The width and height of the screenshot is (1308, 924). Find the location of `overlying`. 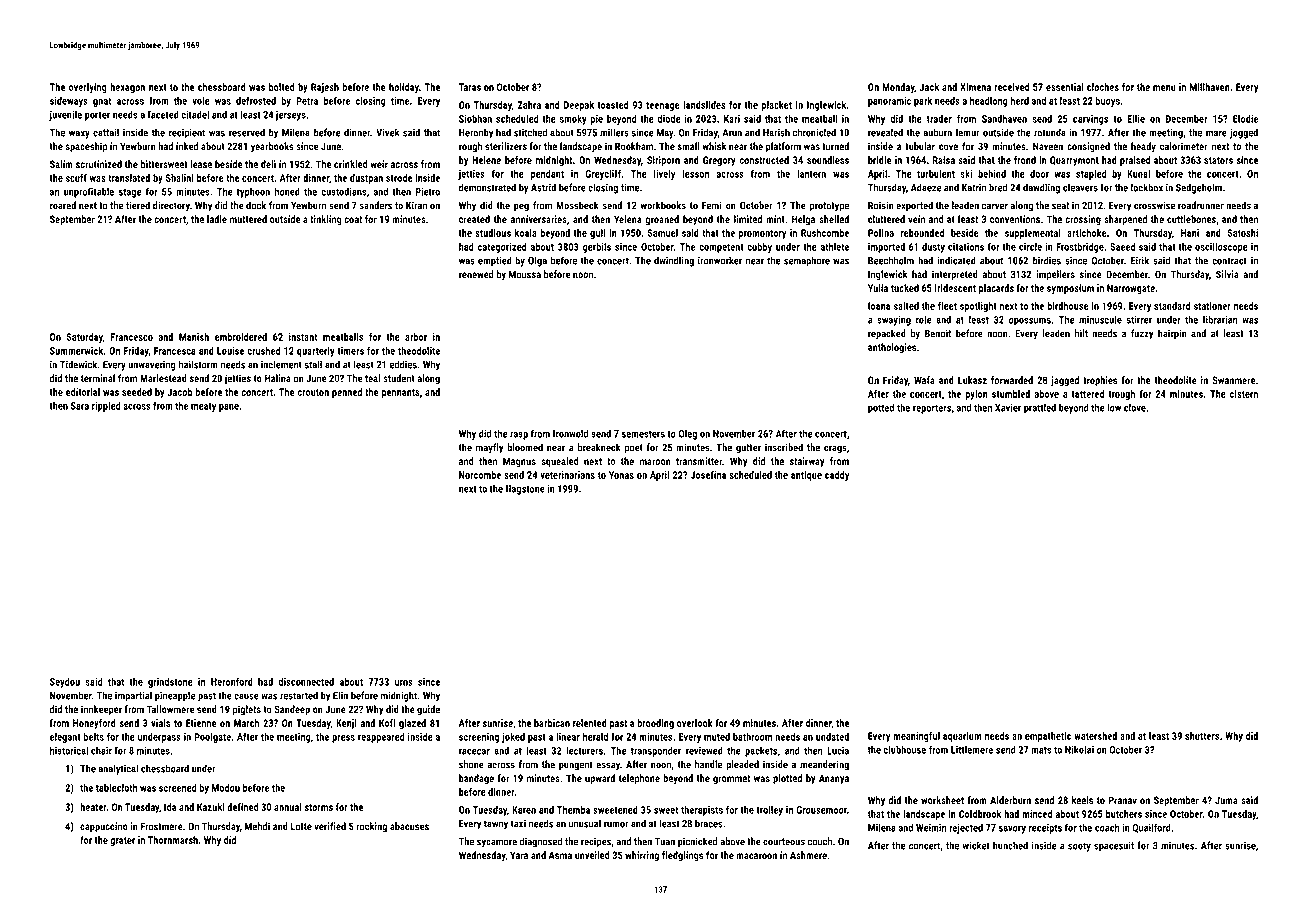

overlying is located at coordinates (88, 88).
